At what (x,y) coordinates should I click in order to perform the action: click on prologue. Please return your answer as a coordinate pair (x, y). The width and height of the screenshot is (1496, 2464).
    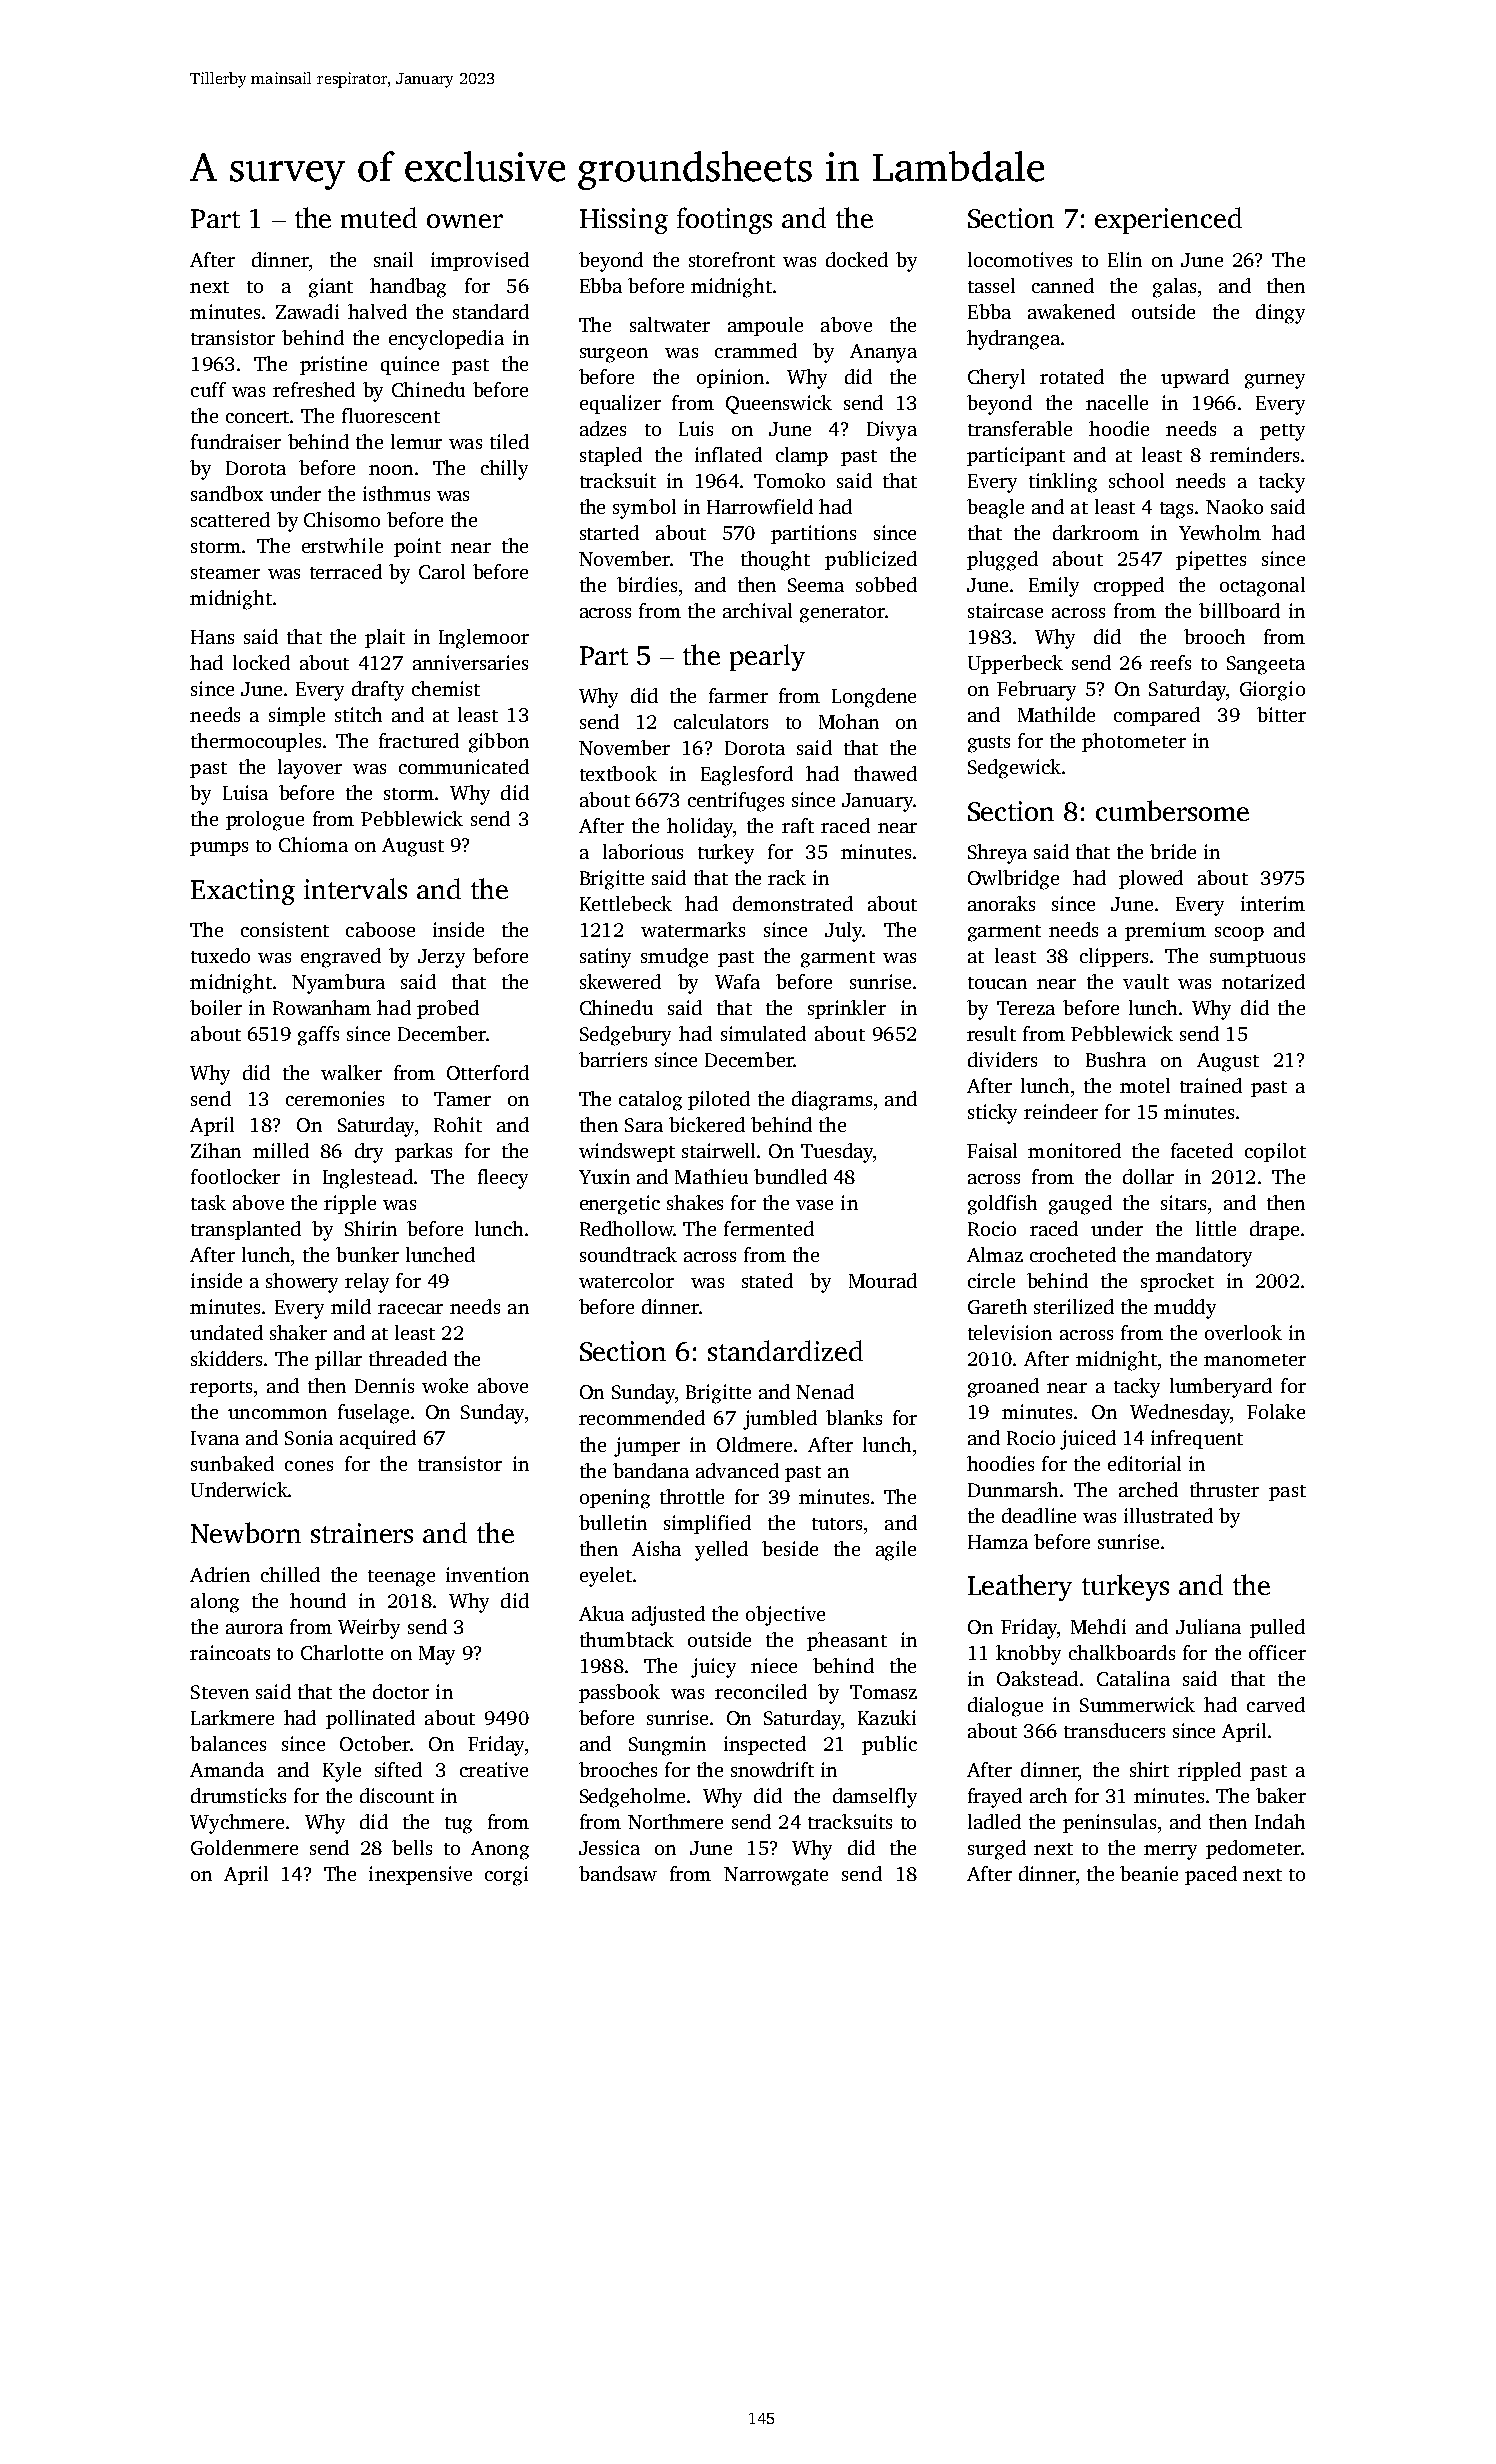
    Looking at the image, I should click on (265, 821).
